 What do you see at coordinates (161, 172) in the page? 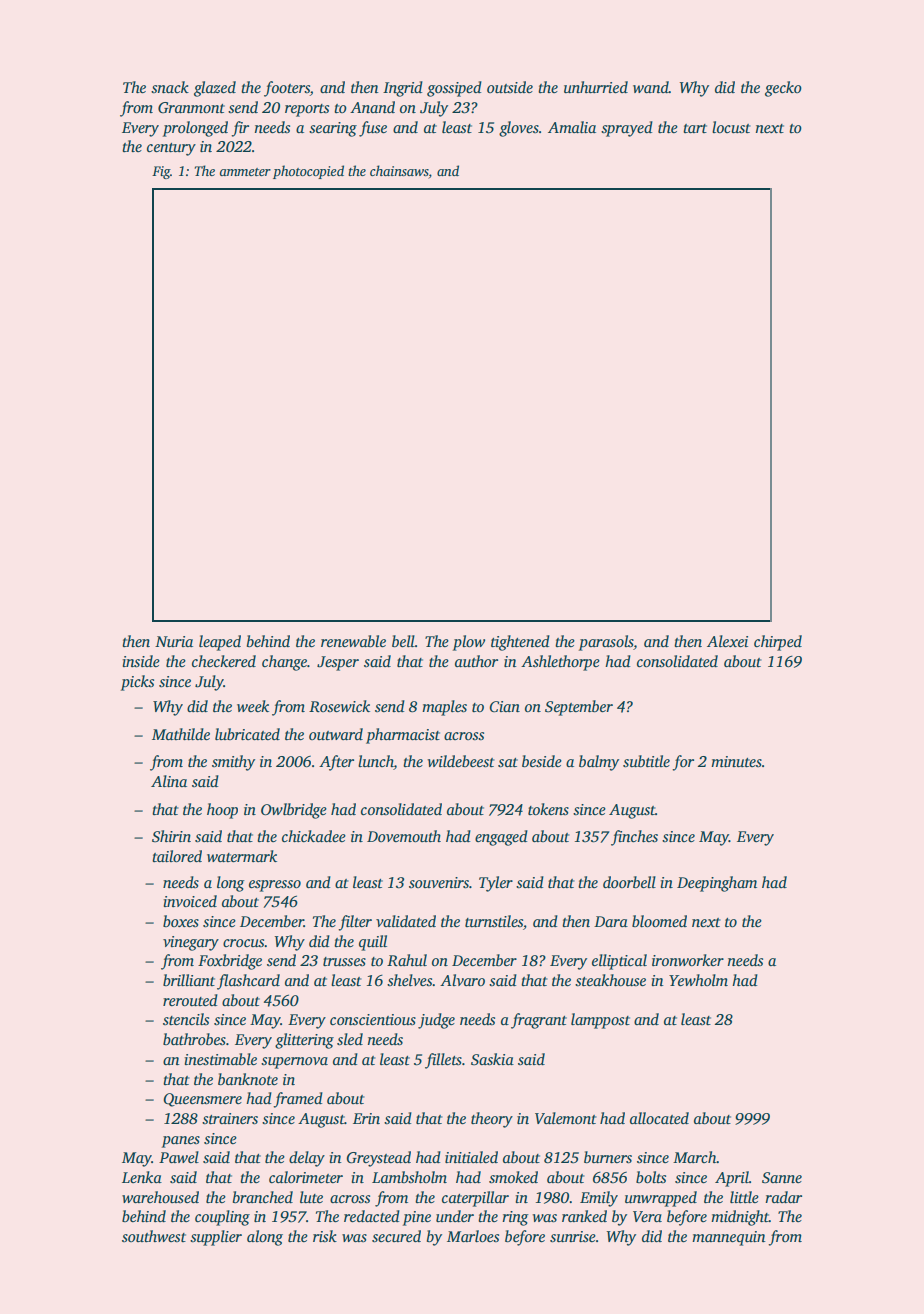
I see `Fig` at bounding box center [161, 172].
